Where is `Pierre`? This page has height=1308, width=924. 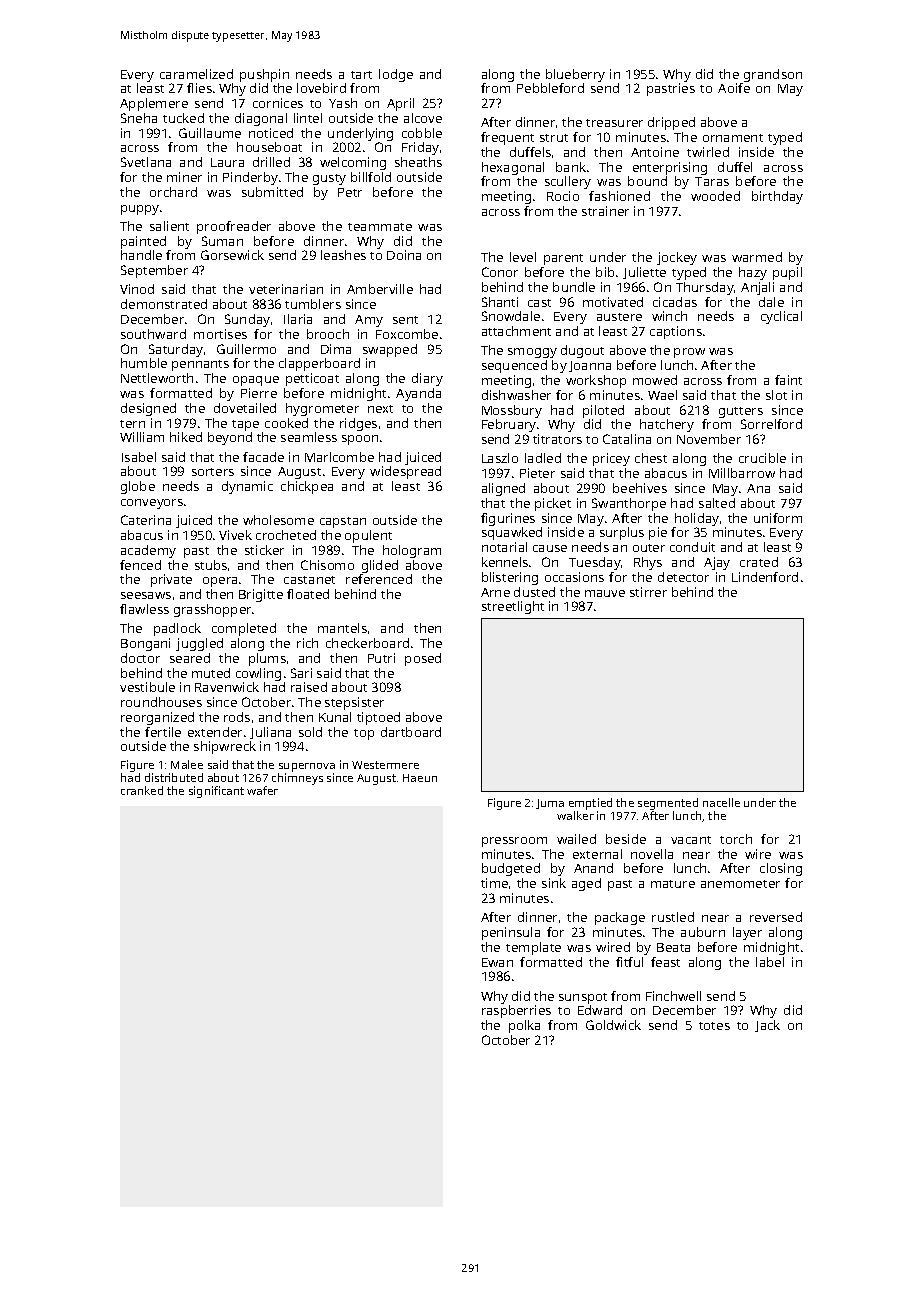
Pierre is located at coordinates (259, 393).
